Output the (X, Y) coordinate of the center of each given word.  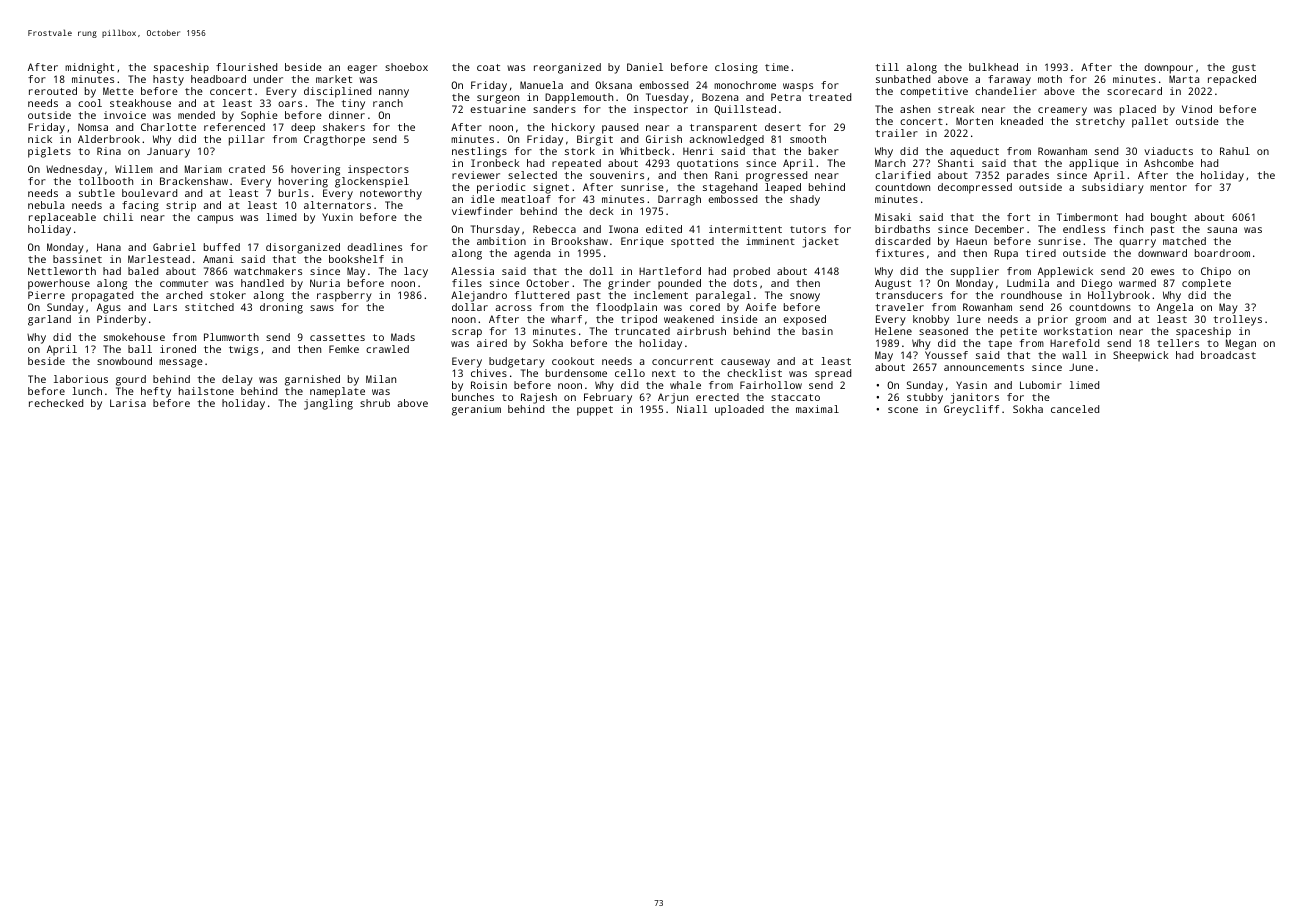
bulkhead (993, 67)
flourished (246, 67)
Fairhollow (771, 385)
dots (745, 283)
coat (488, 67)
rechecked (56, 403)
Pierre (46, 295)
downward (1162, 253)
